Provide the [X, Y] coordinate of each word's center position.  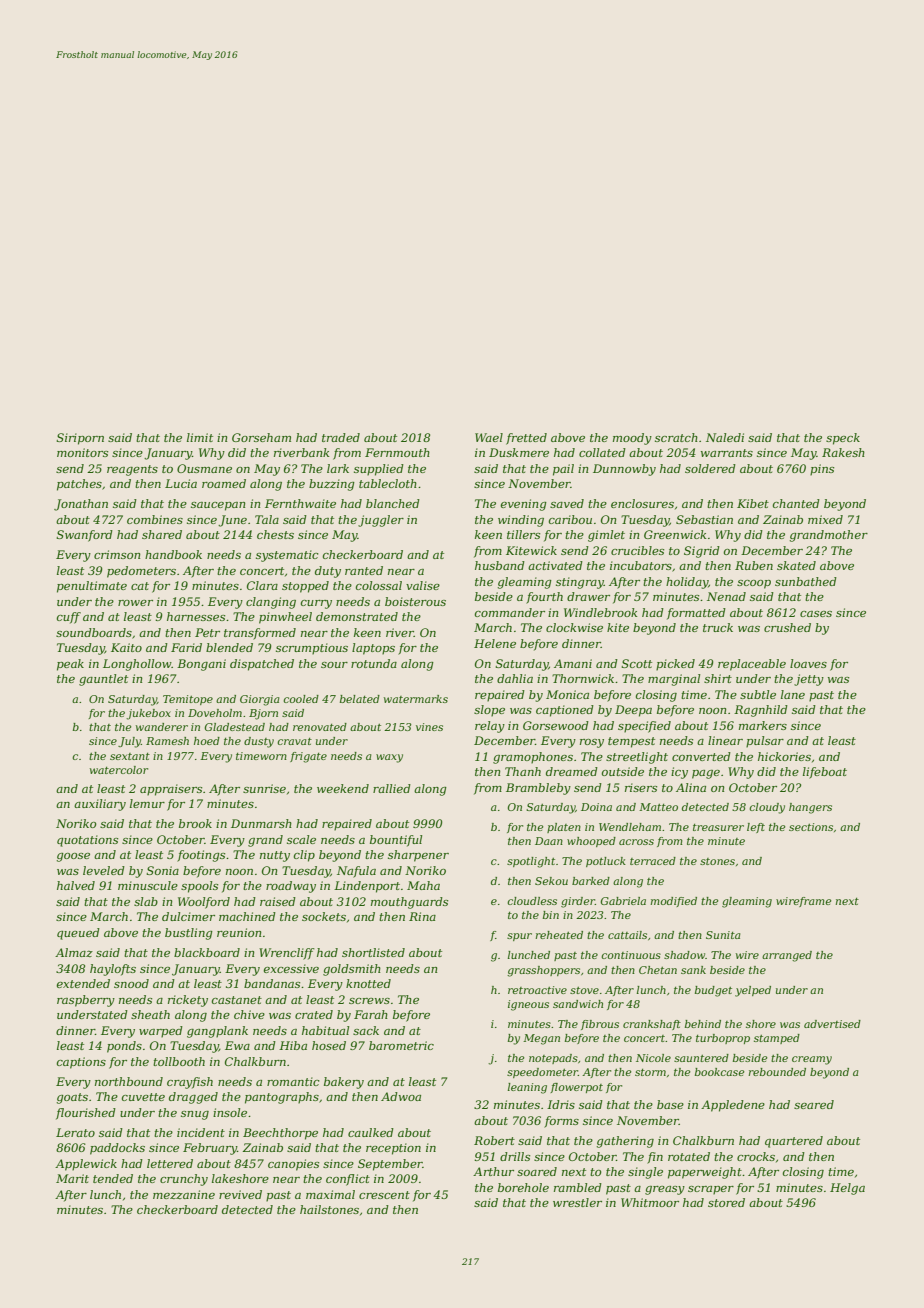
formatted [696, 614]
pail [563, 470]
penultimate [92, 587]
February [210, 1149]
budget [713, 991]
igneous [528, 1005]
